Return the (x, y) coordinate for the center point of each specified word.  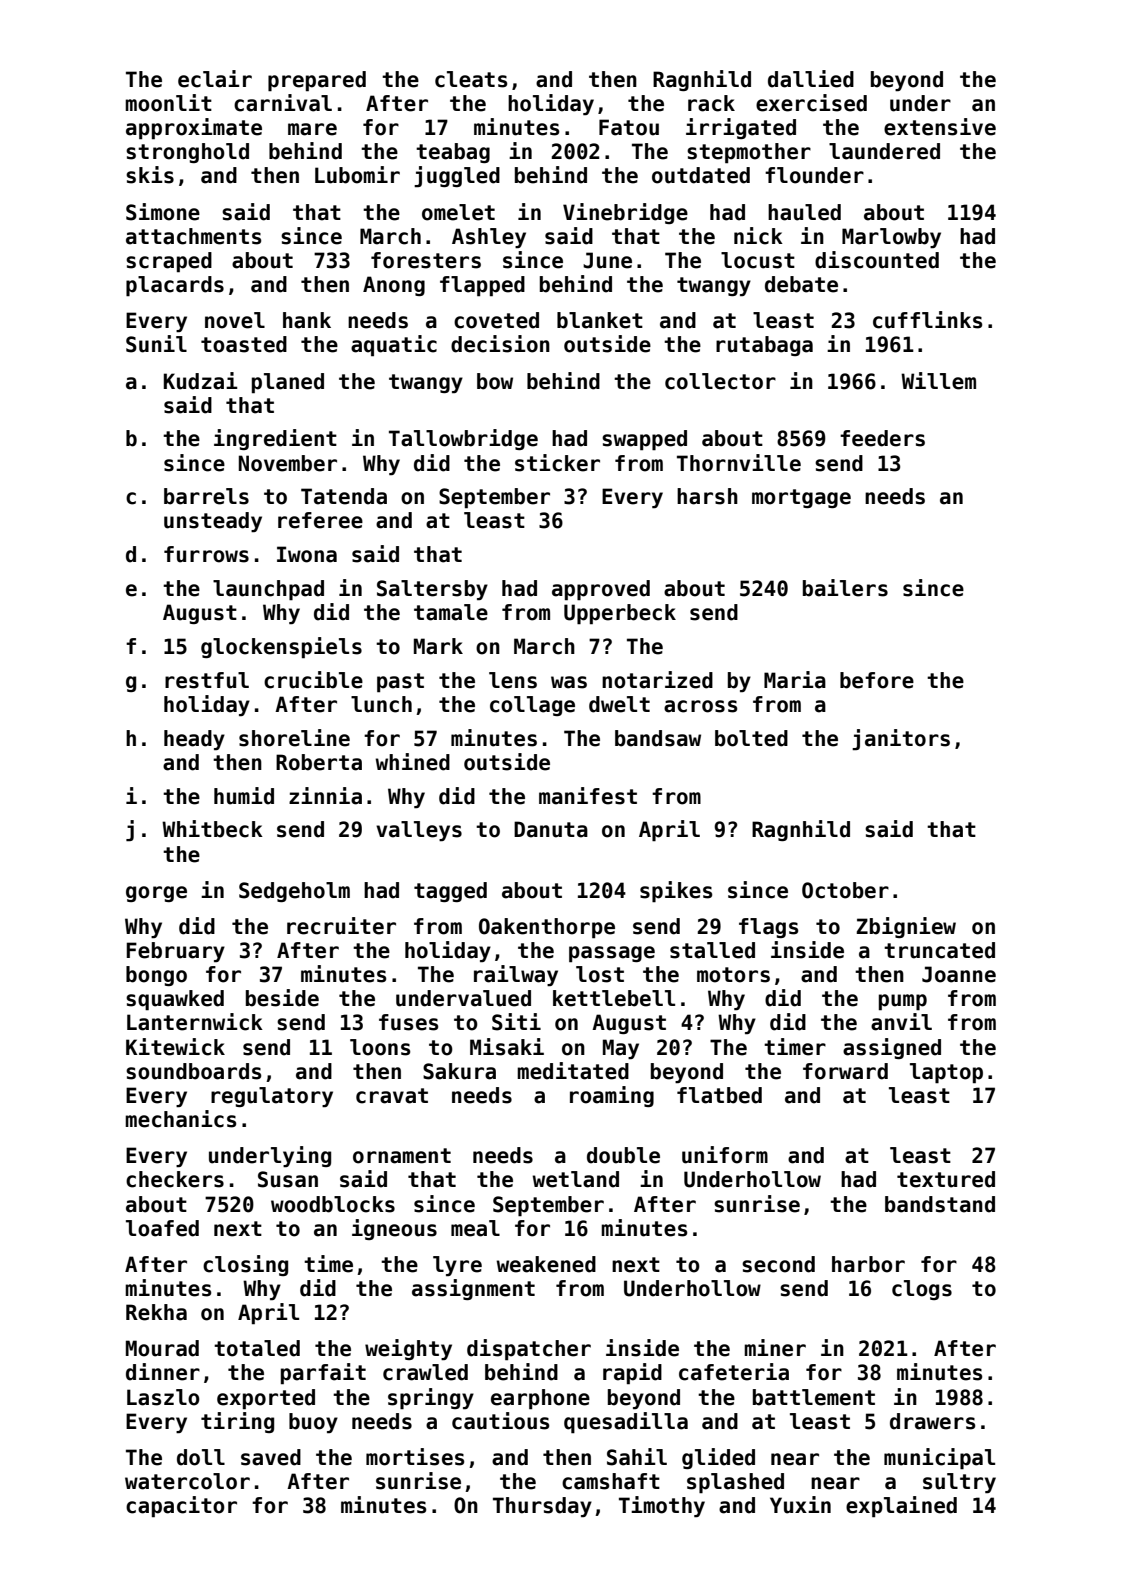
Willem (938, 381)
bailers (845, 588)
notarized (657, 680)
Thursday (542, 1507)
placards (175, 286)
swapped (644, 440)
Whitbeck (212, 829)
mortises (415, 1457)
